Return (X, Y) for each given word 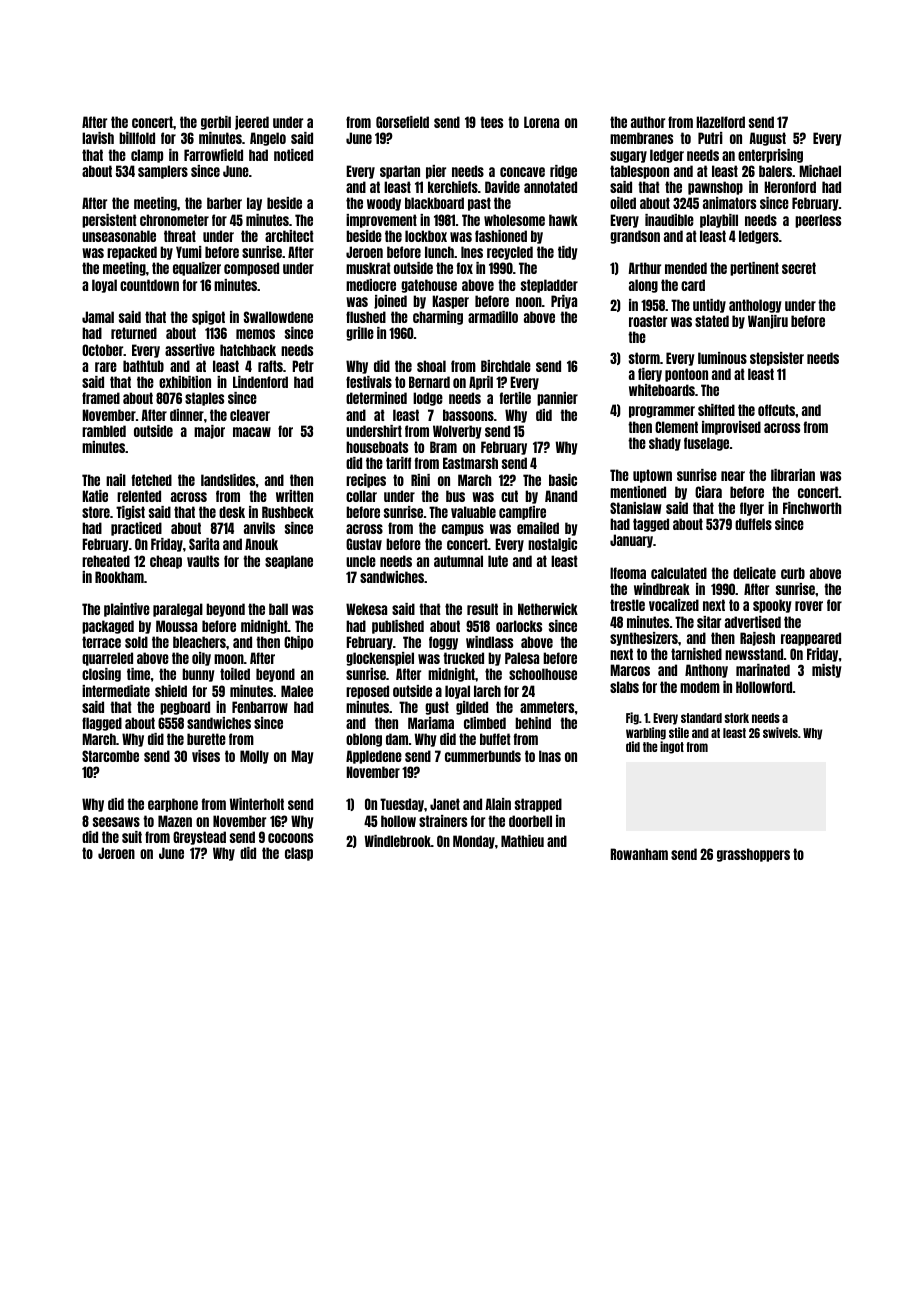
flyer (752, 509)
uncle (361, 561)
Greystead (199, 838)
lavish (98, 138)
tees (491, 122)
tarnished (696, 654)
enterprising (770, 156)
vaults (203, 561)
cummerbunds (483, 756)
